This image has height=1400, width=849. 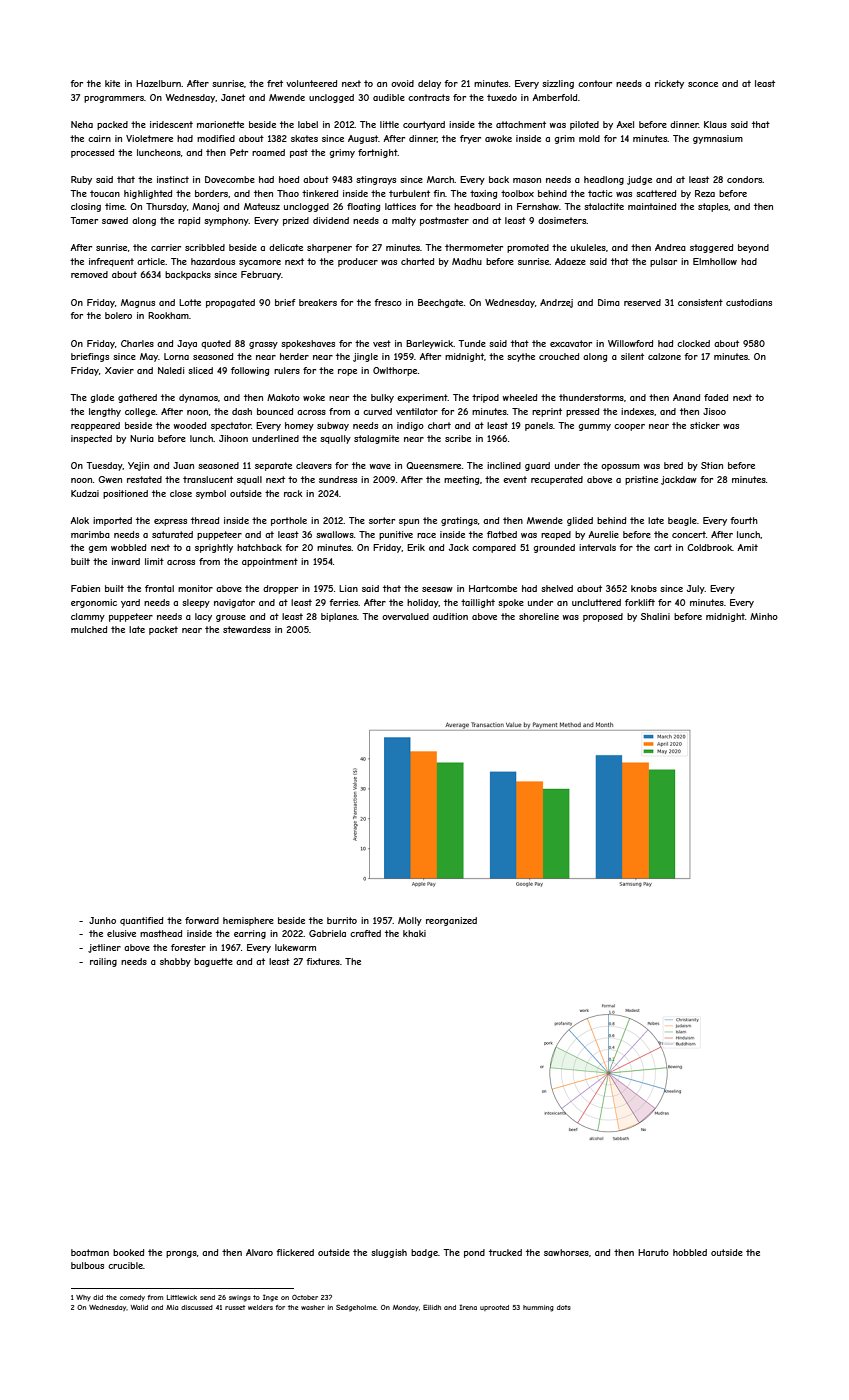 What do you see at coordinates (669, 84) in the image?
I see `rickety` at bounding box center [669, 84].
